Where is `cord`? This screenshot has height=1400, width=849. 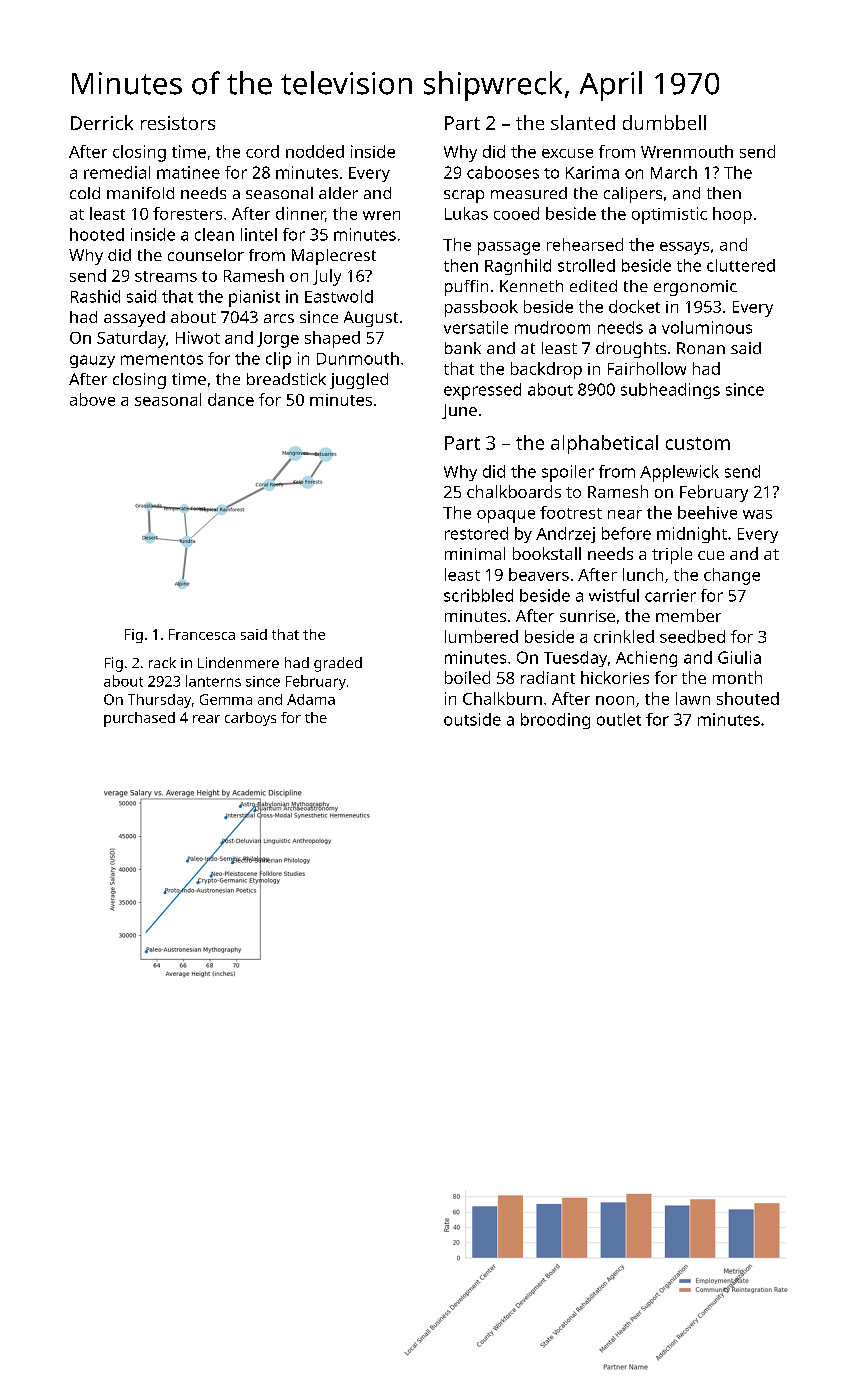
cord is located at coordinates (262, 151).
